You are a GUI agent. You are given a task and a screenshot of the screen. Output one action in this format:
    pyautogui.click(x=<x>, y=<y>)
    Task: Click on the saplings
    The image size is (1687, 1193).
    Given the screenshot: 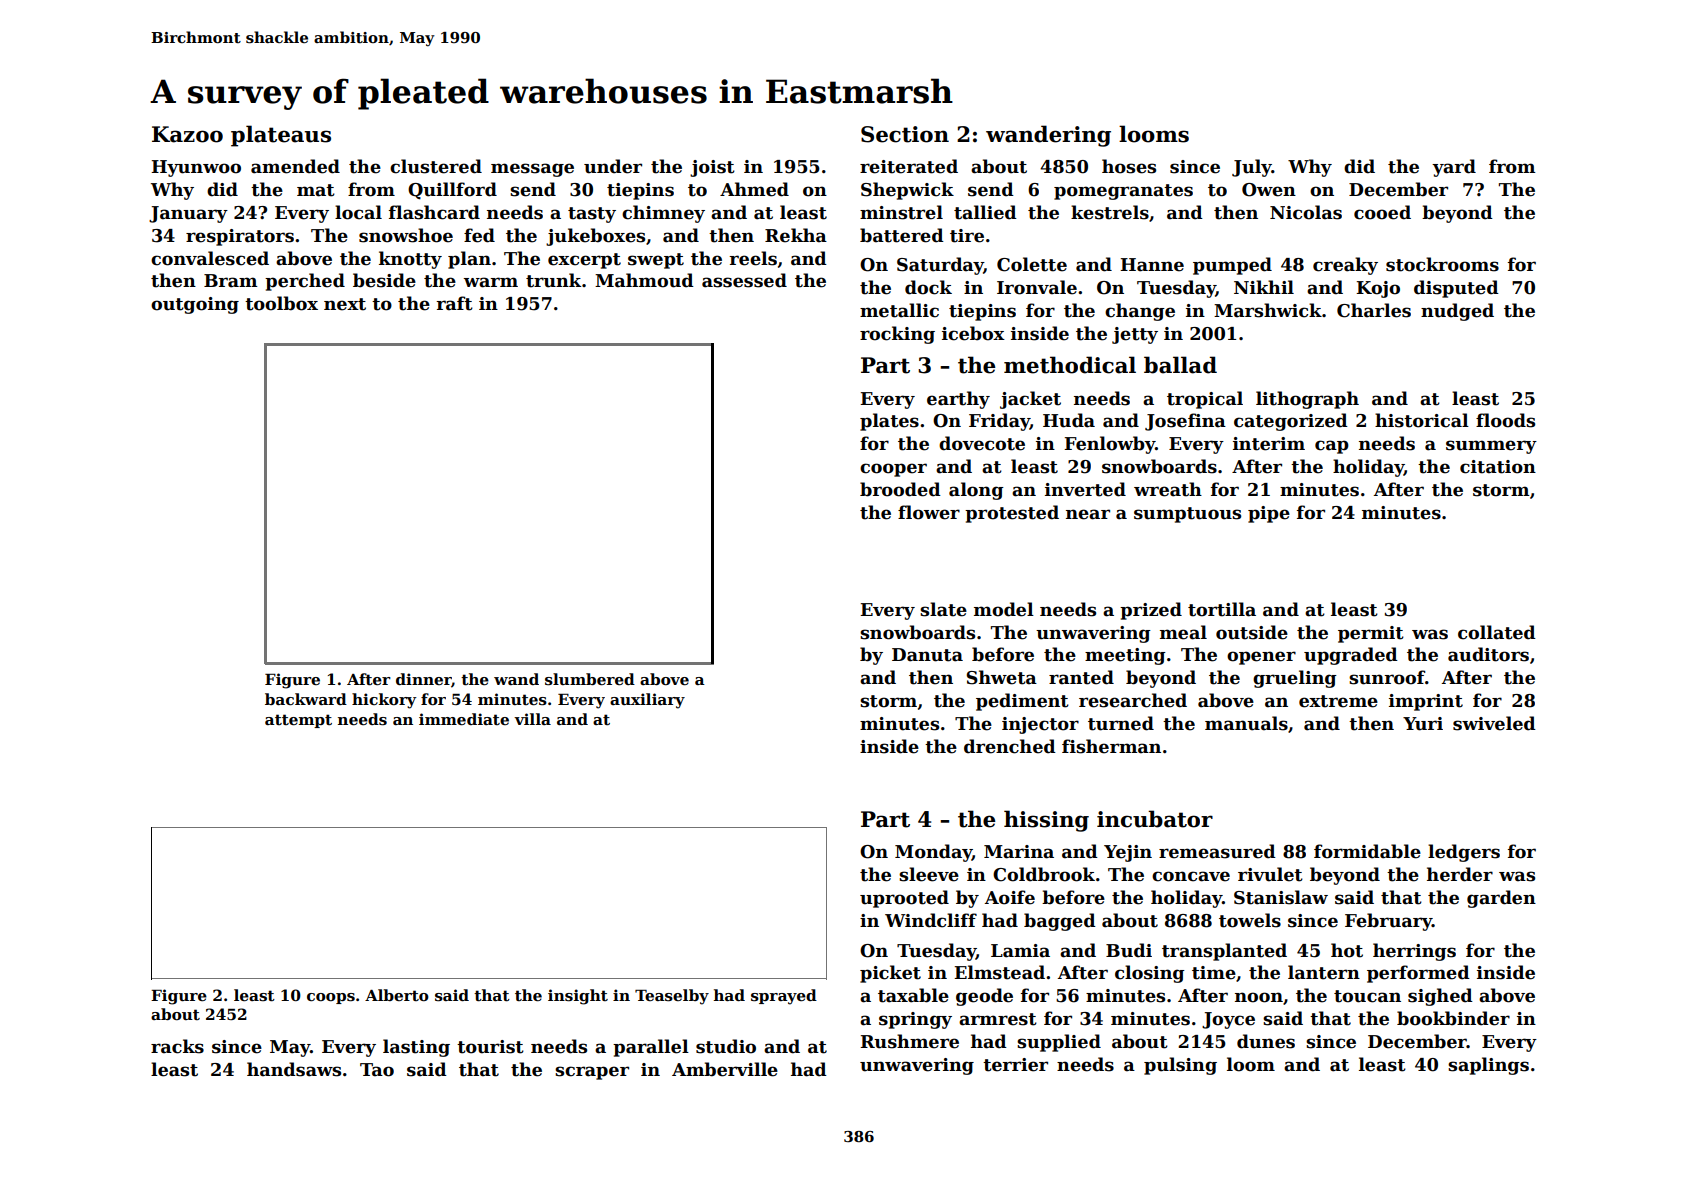 What is the action you would take?
    pyautogui.click(x=1488, y=1066)
